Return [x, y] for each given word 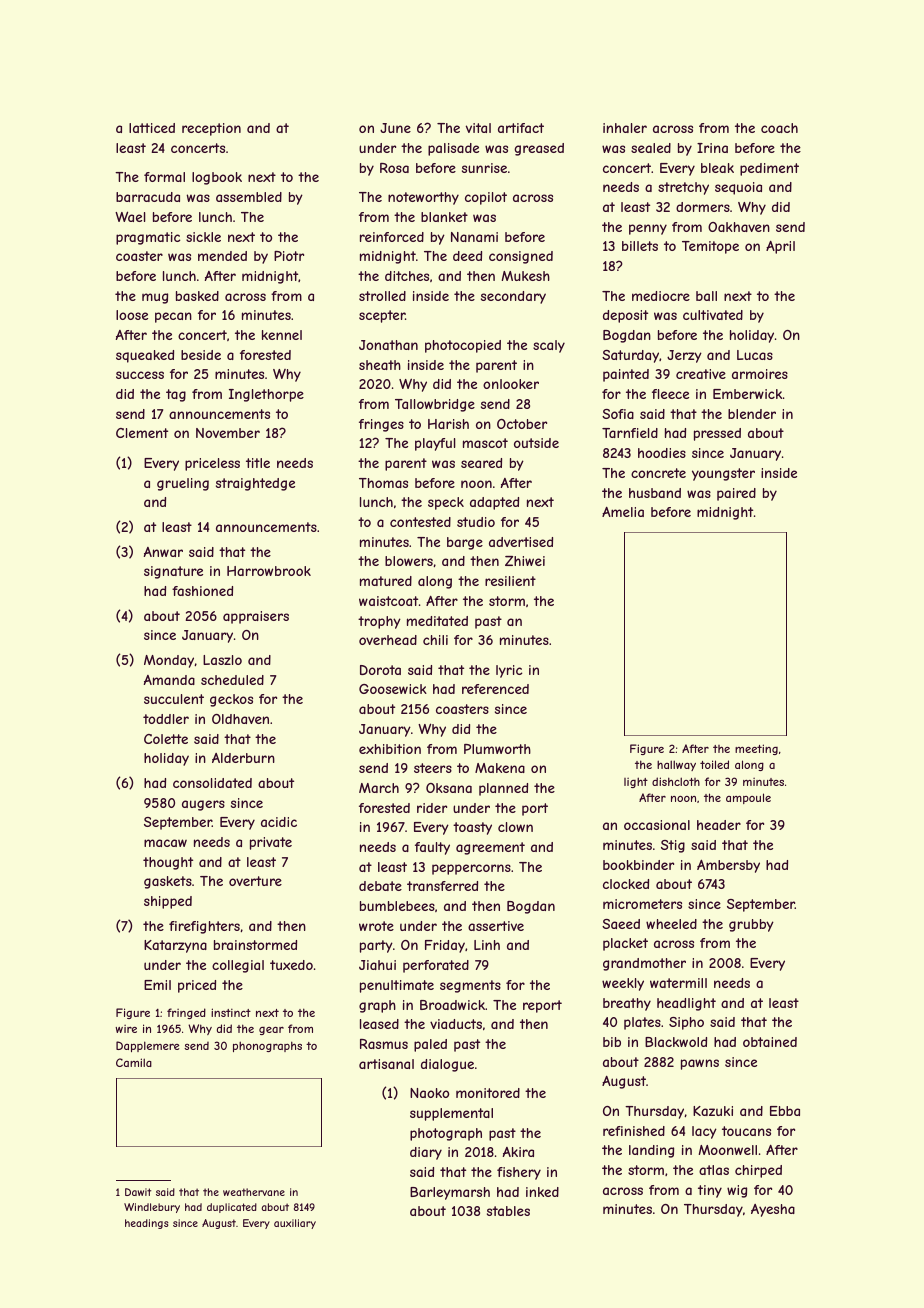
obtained [770, 1042]
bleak [717, 168]
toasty [472, 828]
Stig [673, 846]
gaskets [168, 882]
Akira [518, 1152]
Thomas [383, 483]
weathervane [254, 1192]
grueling [183, 484]
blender [752, 414]
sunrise [484, 168]
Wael [130, 216]
